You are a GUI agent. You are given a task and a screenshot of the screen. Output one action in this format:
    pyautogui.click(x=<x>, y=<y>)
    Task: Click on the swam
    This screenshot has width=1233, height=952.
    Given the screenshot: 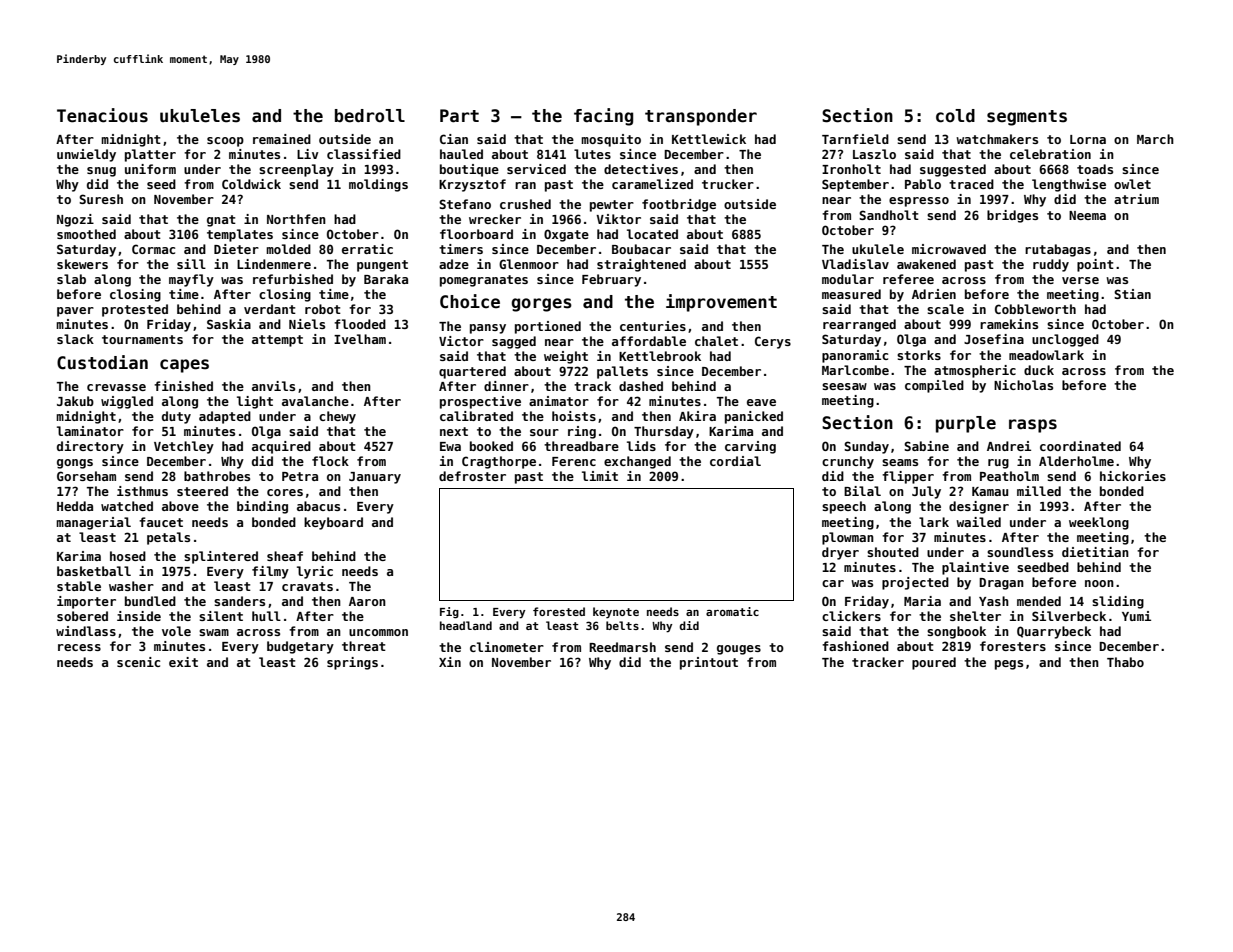 What is the action you would take?
    pyautogui.click(x=214, y=632)
